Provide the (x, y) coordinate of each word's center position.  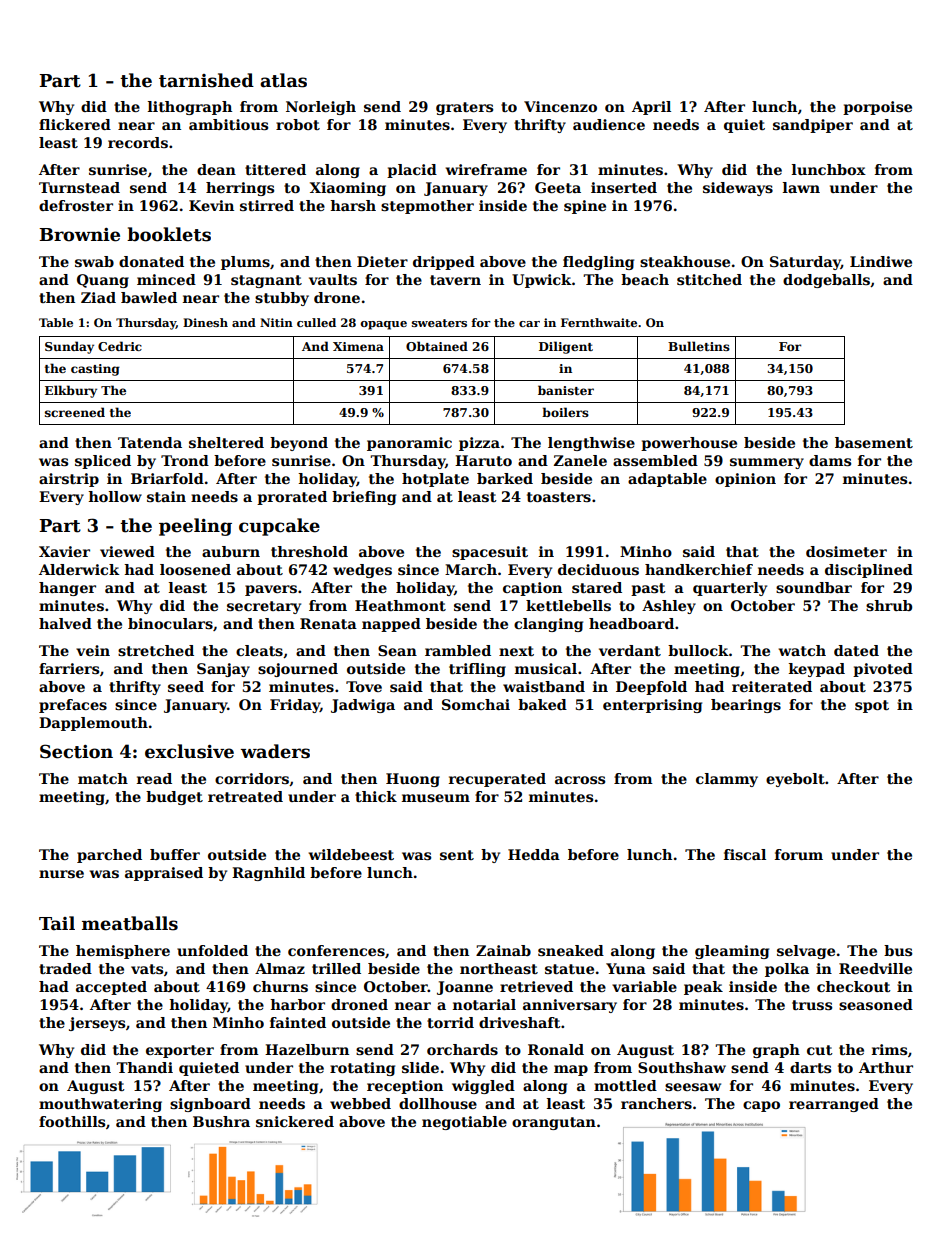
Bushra (221, 1121)
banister (566, 390)
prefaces (73, 706)
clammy (727, 780)
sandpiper (813, 126)
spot (872, 706)
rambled (458, 650)
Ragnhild (268, 874)
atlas (283, 80)
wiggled (483, 1087)
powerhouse (689, 444)
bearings (746, 706)
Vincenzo (560, 106)
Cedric (120, 346)
